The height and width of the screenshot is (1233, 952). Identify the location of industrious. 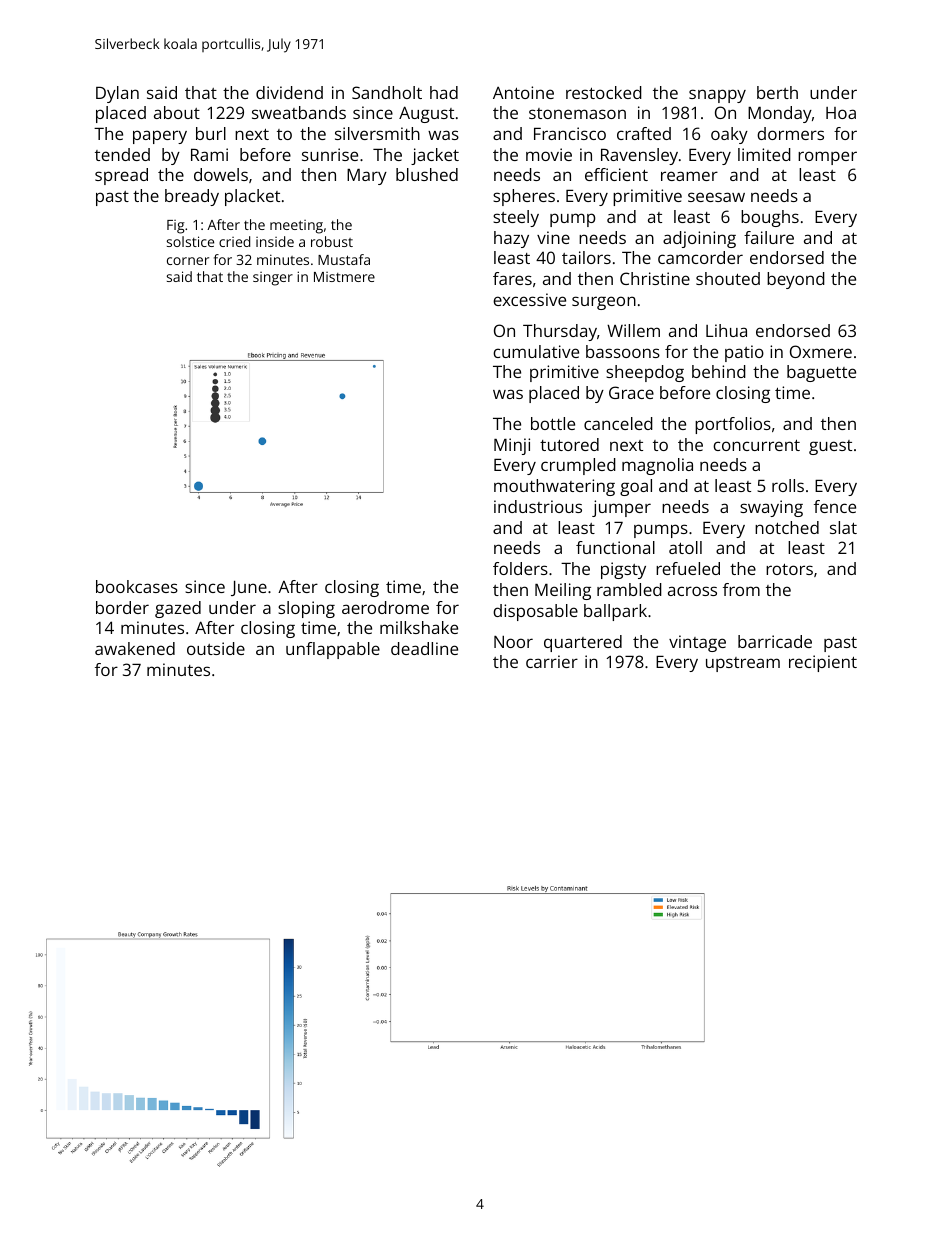
(538, 506).
